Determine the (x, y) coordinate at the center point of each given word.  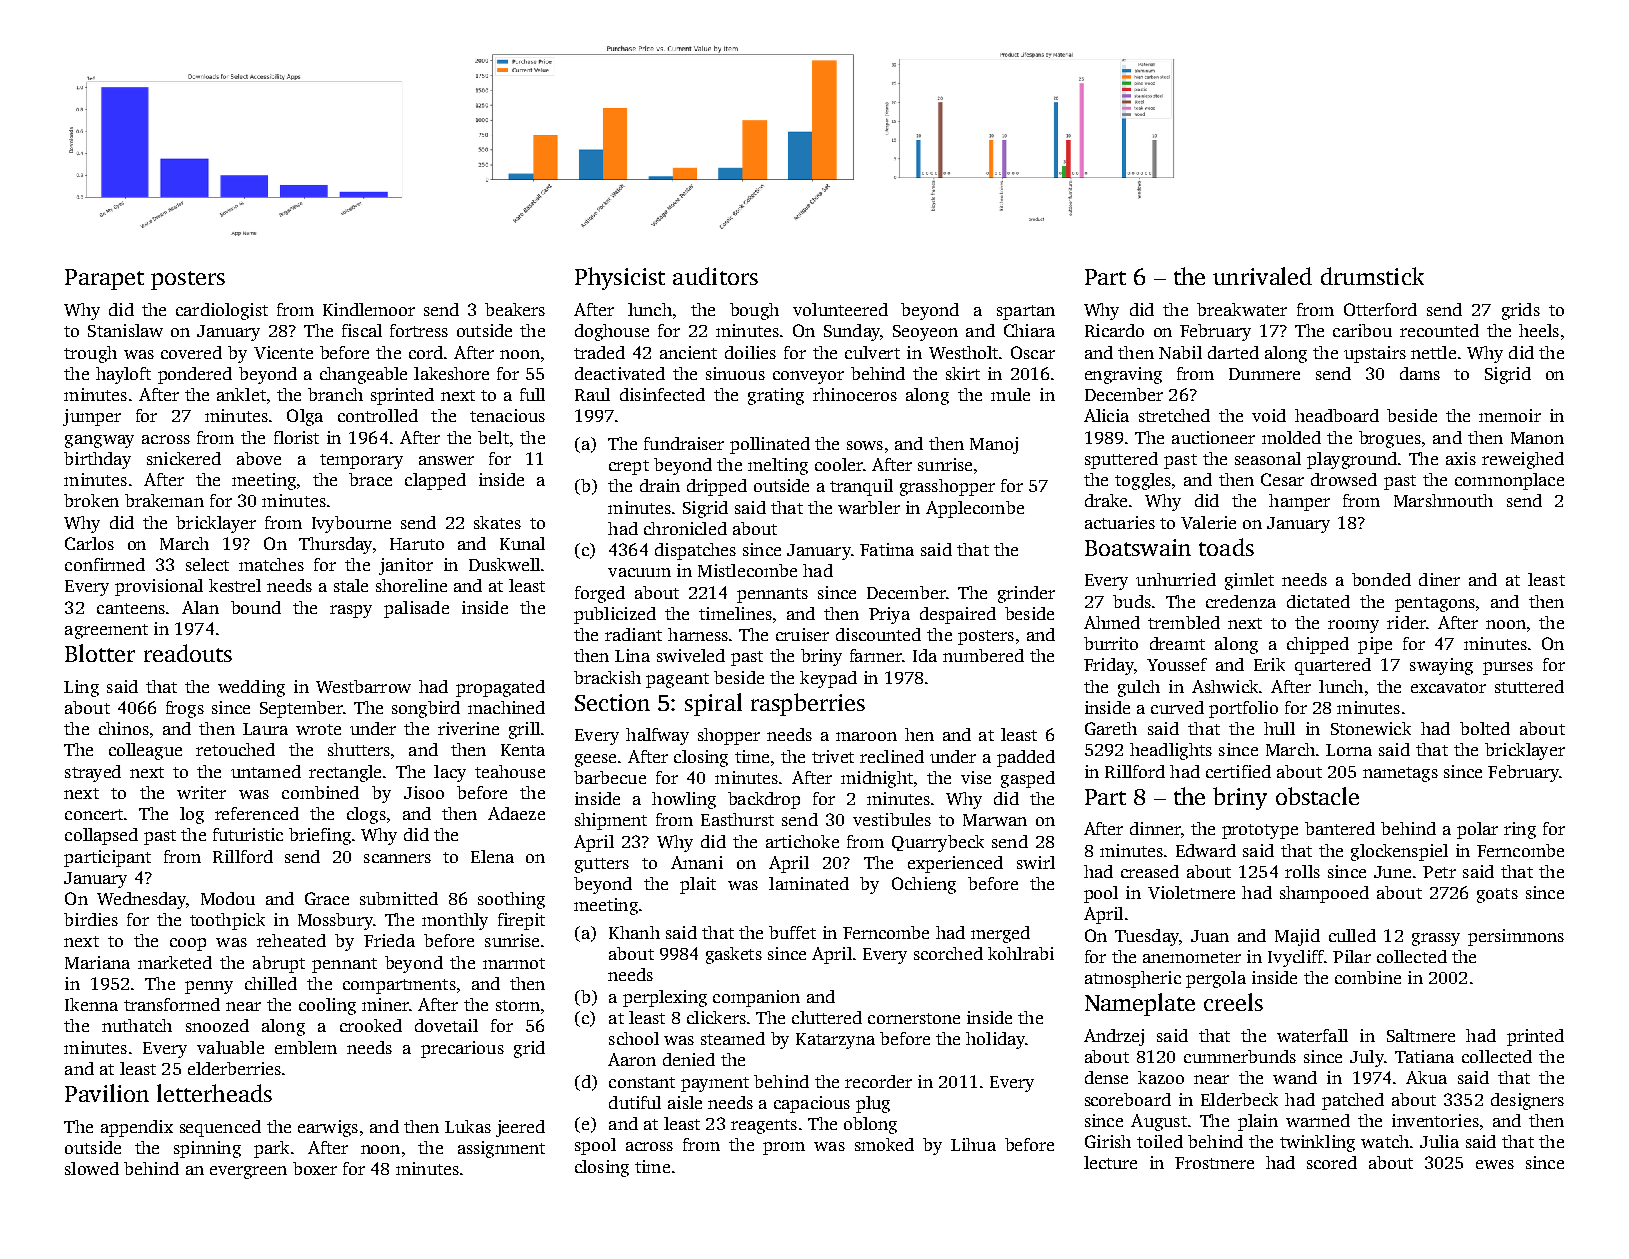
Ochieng (924, 885)
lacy (450, 773)
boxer (315, 1168)
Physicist (620, 278)
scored (1332, 1162)
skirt (963, 373)
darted (1233, 352)
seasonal (1268, 458)
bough (754, 311)
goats (1497, 895)
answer (446, 460)
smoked (884, 1144)
